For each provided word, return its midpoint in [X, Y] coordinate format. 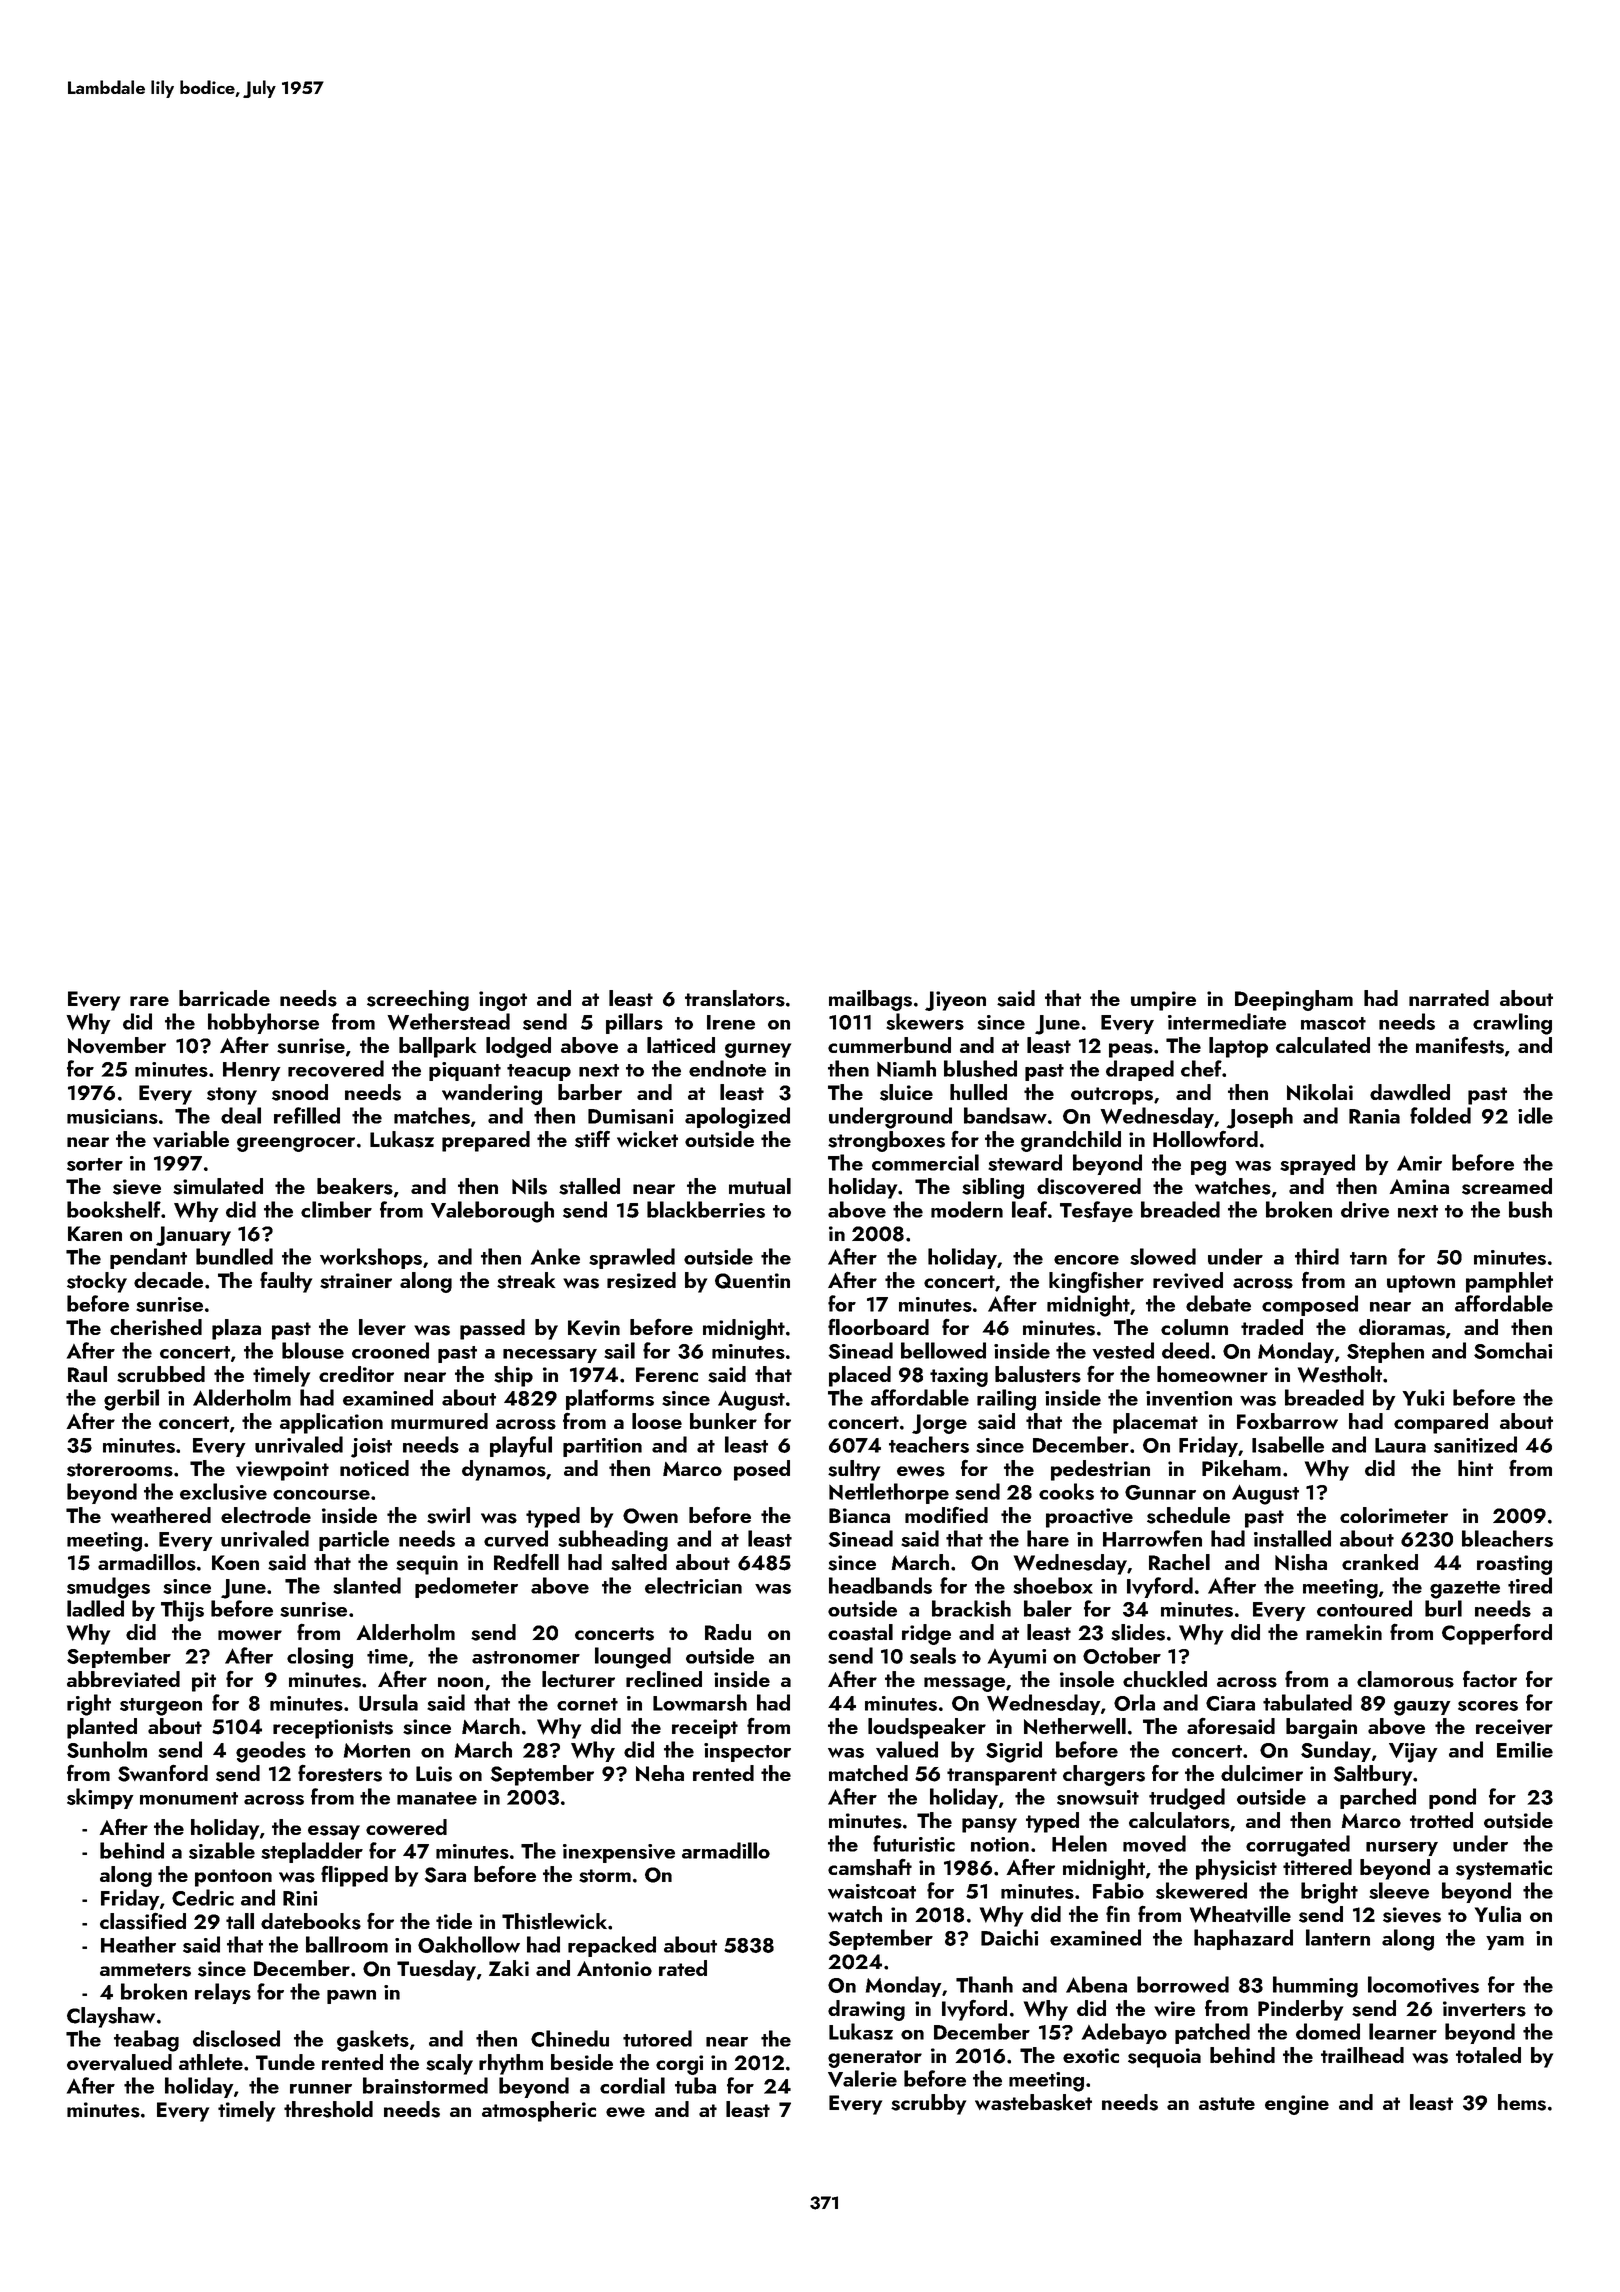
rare [149, 1001]
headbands [880, 1585]
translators [735, 998]
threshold [328, 2109]
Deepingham [1294, 1000]
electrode [266, 1515]
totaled [1488, 2055]
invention [1189, 1398]
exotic [1091, 2055]
